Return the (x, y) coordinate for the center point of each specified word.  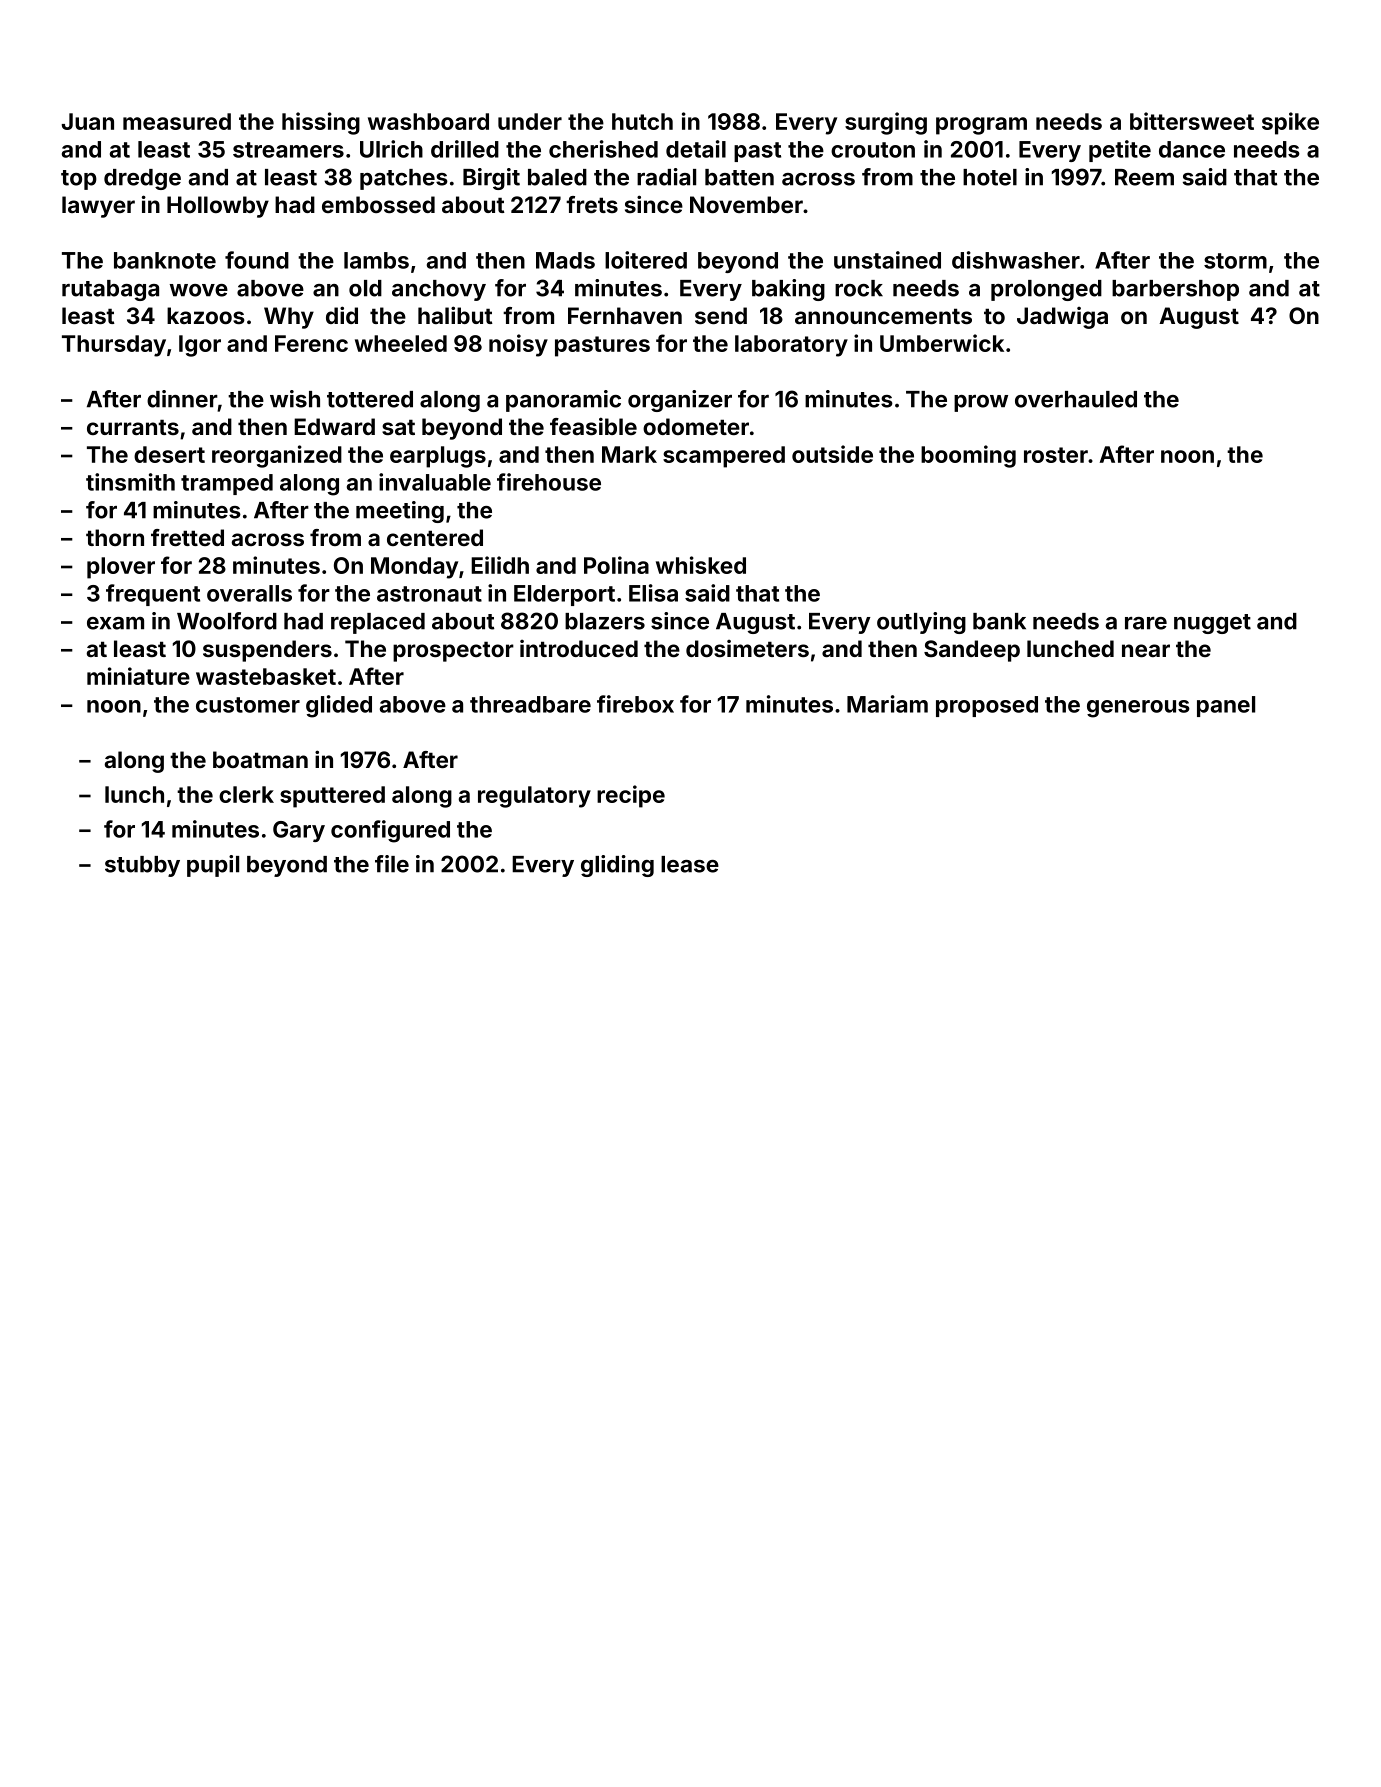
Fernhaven (625, 315)
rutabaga (110, 290)
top (79, 180)
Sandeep (972, 651)
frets (592, 204)
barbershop (1175, 290)
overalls (249, 593)
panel (1226, 706)
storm (1235, 261)
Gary (299, 831)
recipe (631, 796)
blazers (605, 621)
